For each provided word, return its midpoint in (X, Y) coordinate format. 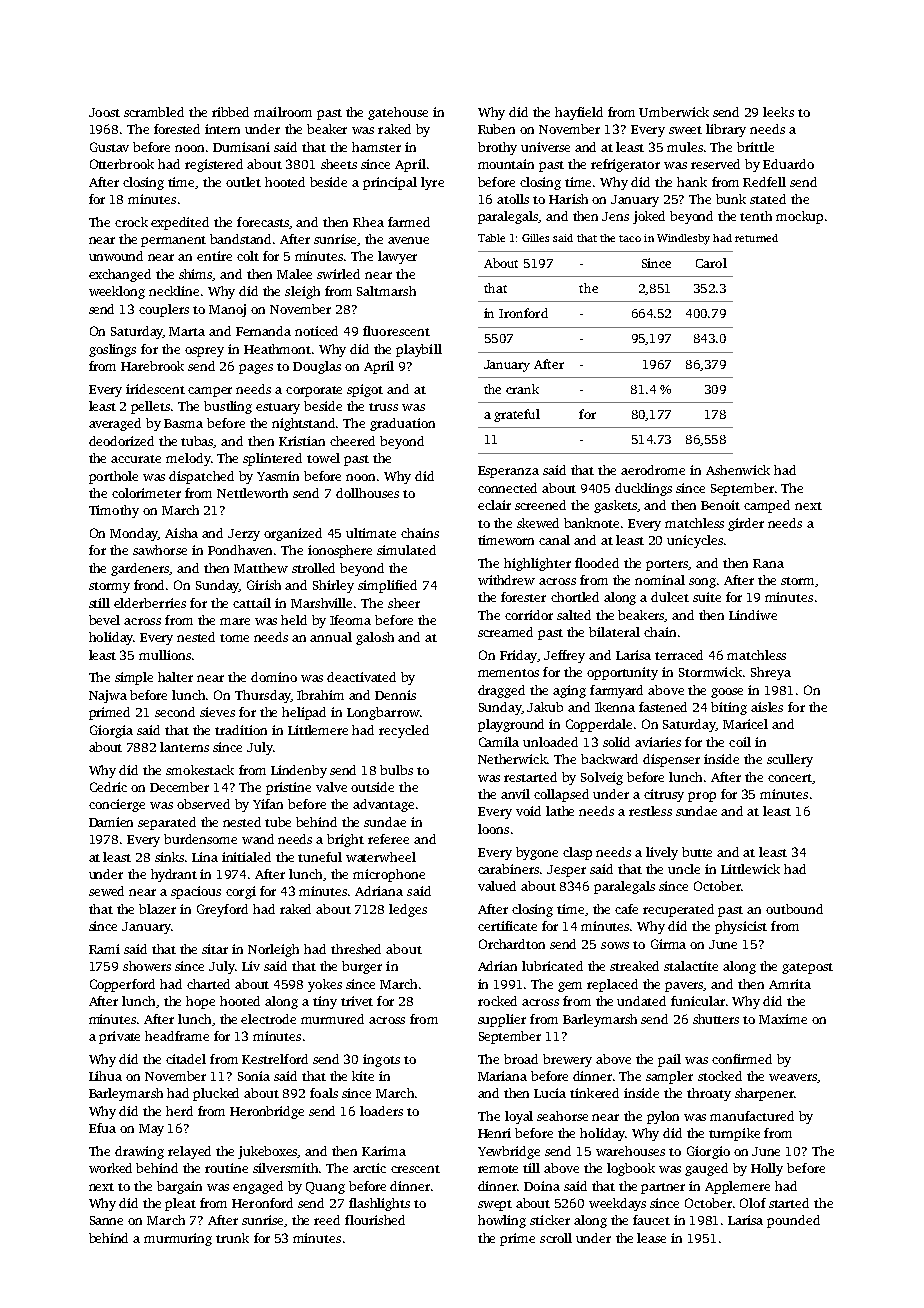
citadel (186, 1059)
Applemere (737, 1187)
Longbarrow (383, 713)
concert (790, 778)
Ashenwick (738, 470)
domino (274, 677)
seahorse (562, 1116)
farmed (409, 222)
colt (248, 256)
